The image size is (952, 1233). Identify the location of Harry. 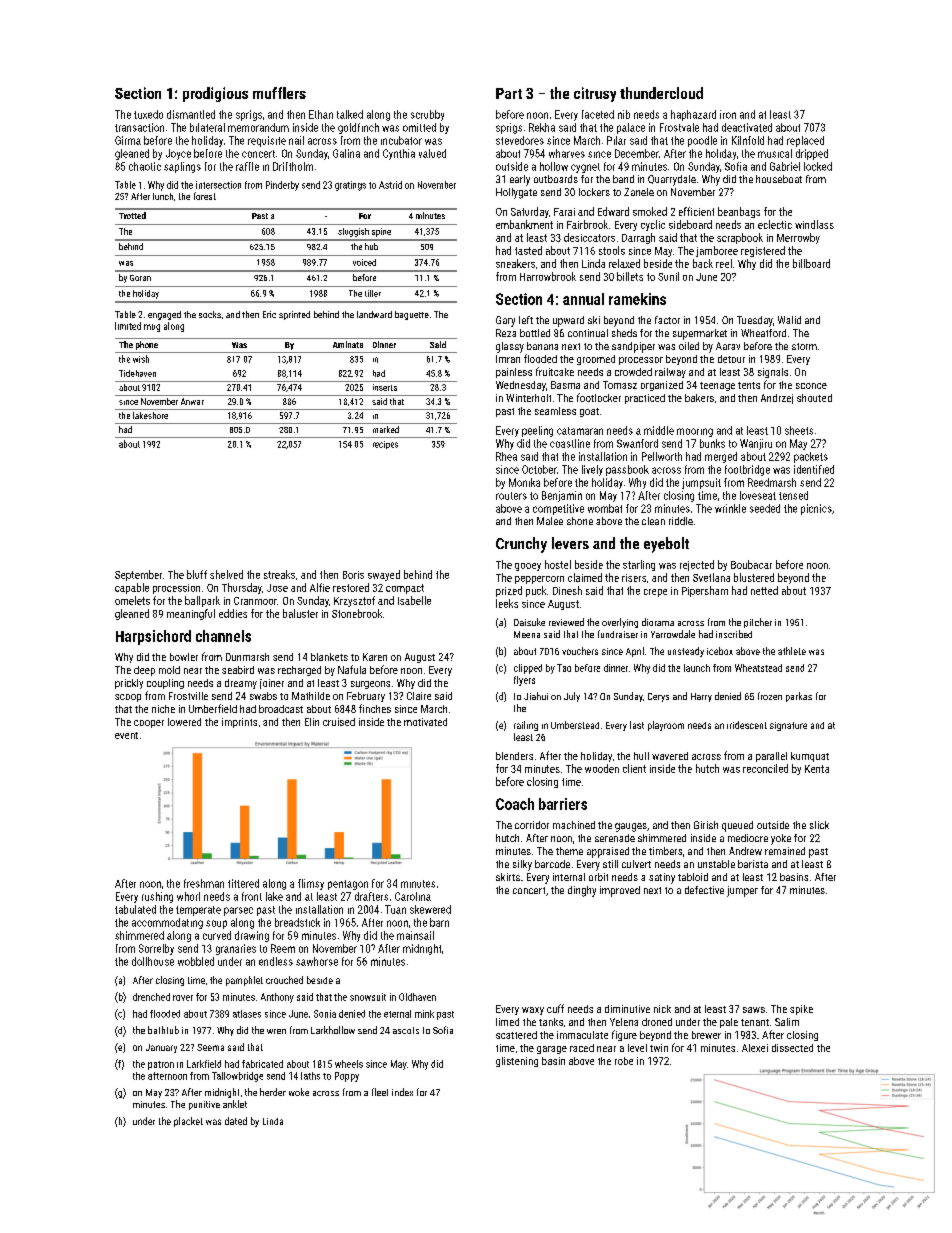
(701, 697).
